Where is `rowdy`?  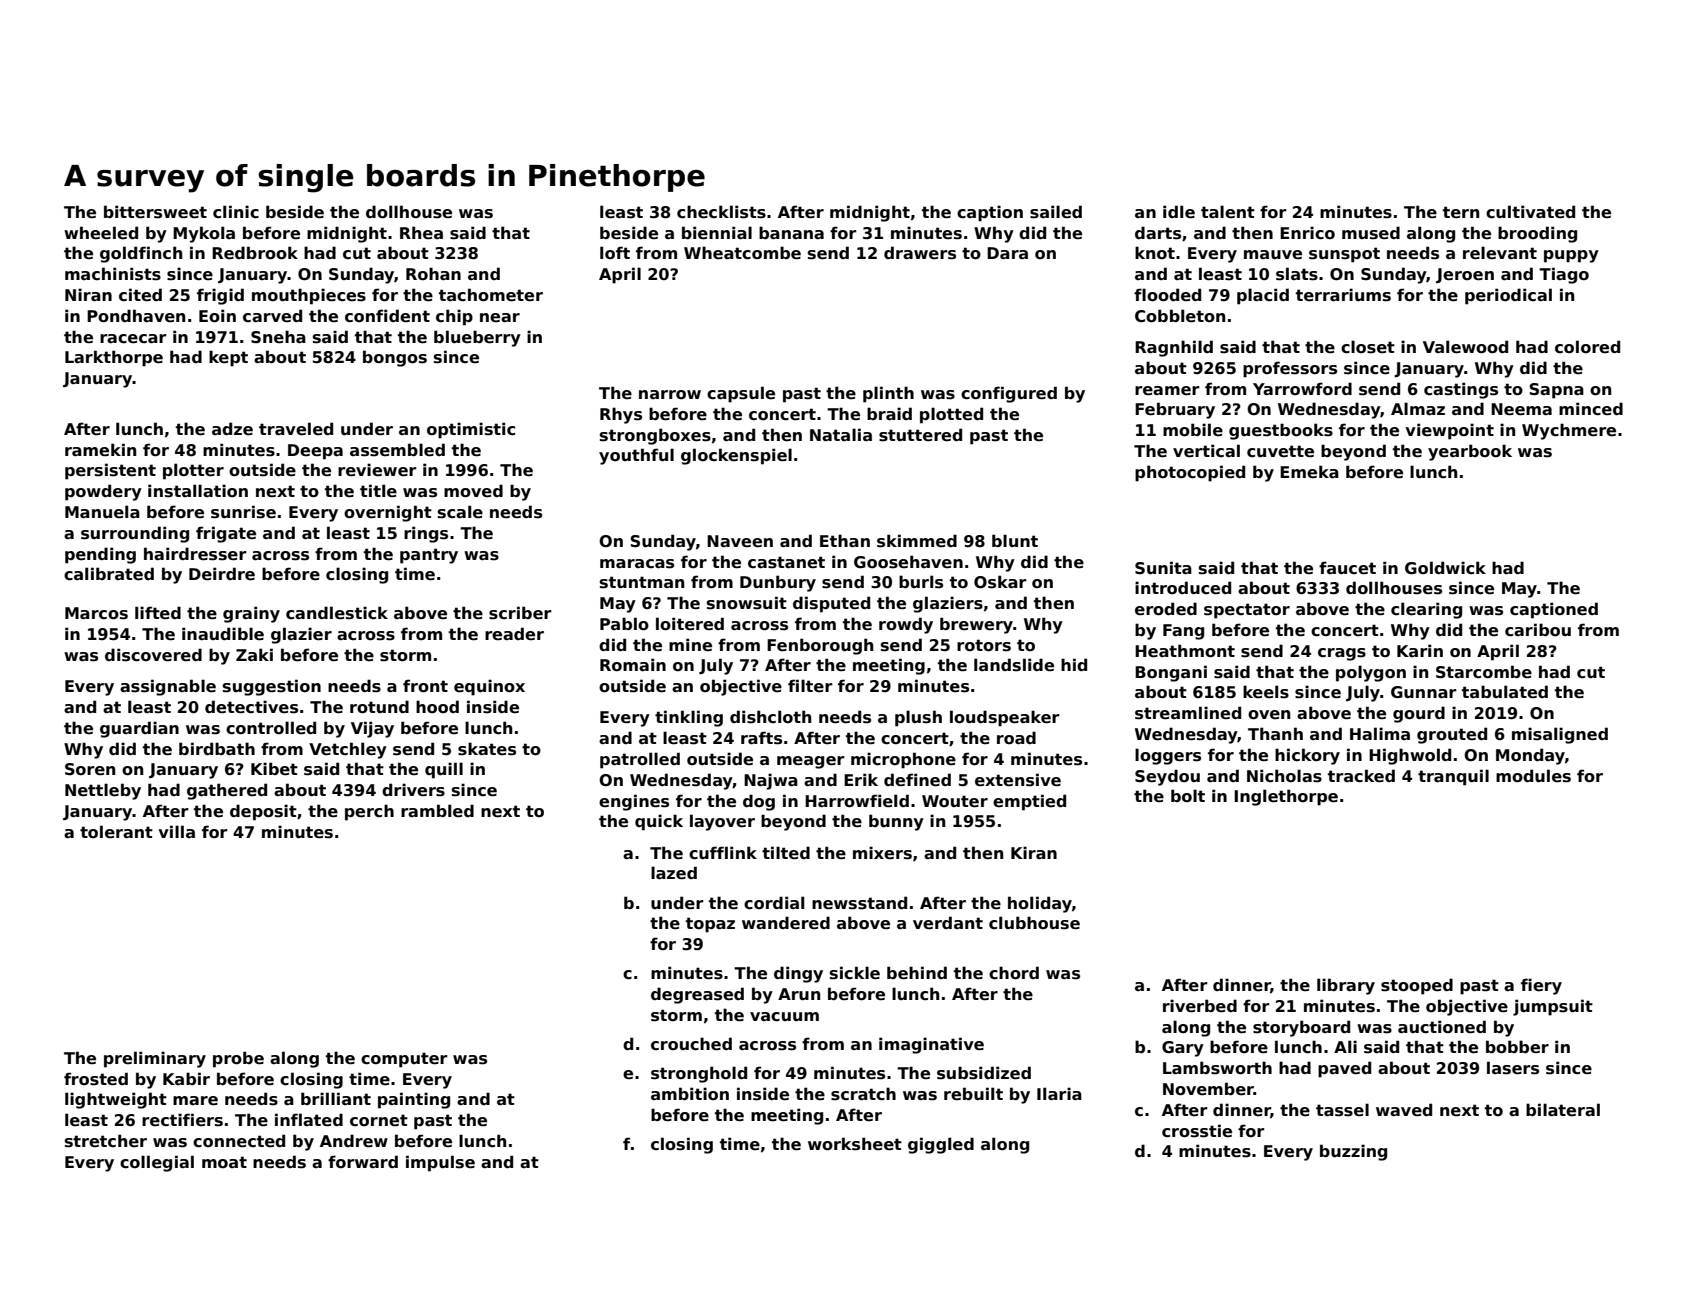 rowdy is located at coordinates (906, 625).
